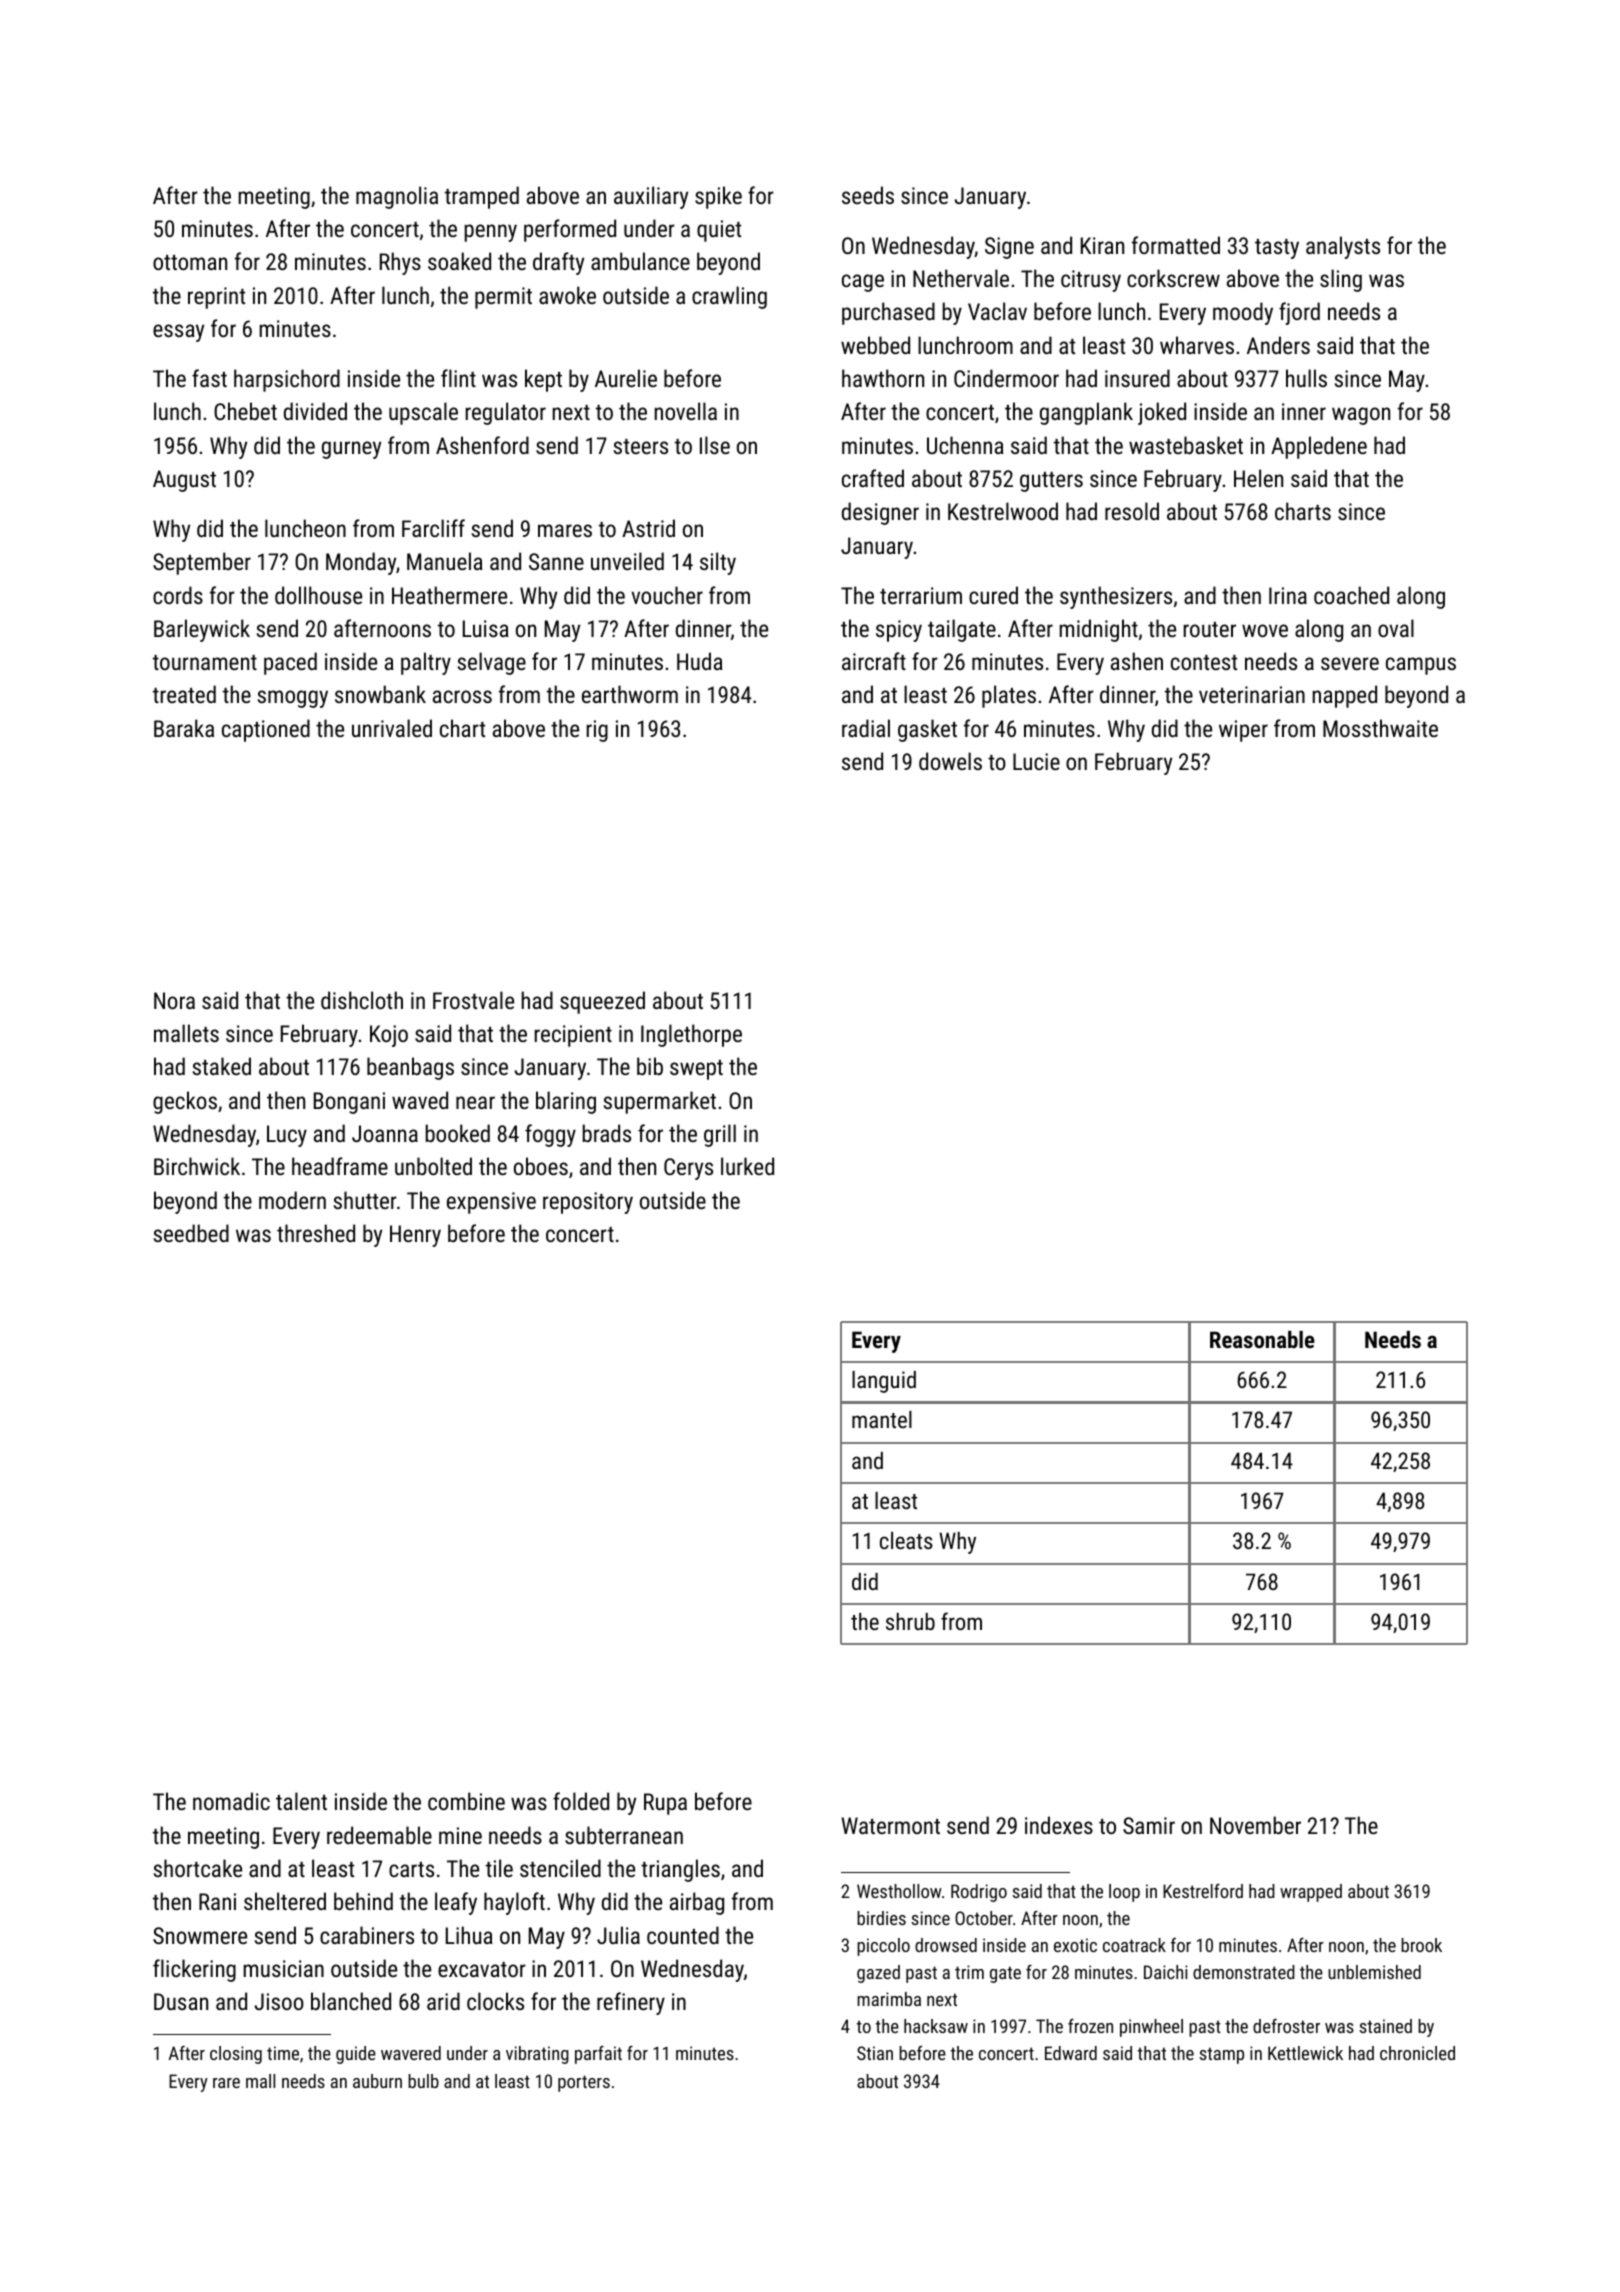  What do you see at coordinates (1380, 728) in the screenshot?
I see `Mossthwaite` at bounding box center [1380, 728].
